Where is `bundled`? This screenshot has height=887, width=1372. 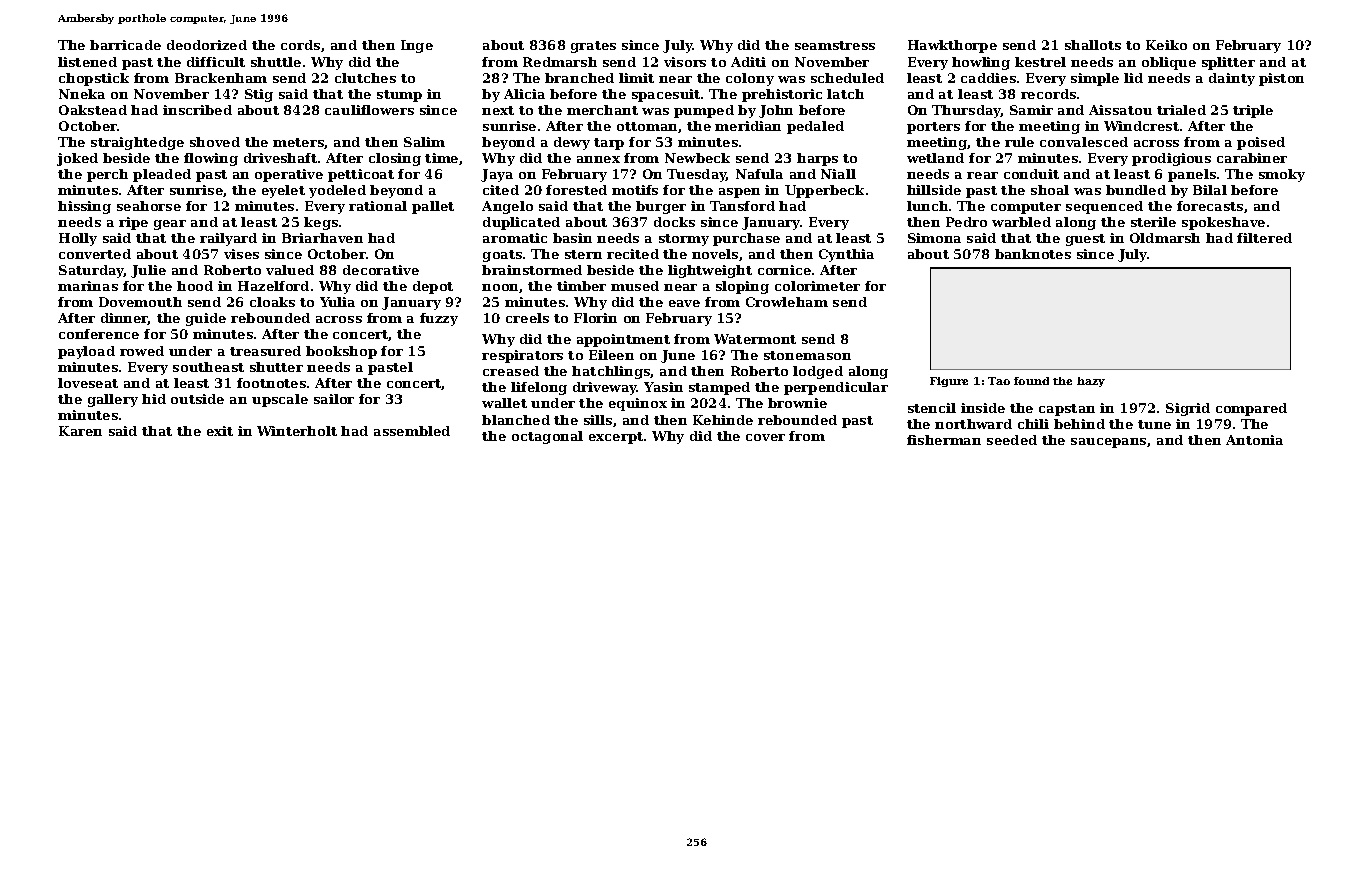
bundled is located at coordinates (1136, 190).
